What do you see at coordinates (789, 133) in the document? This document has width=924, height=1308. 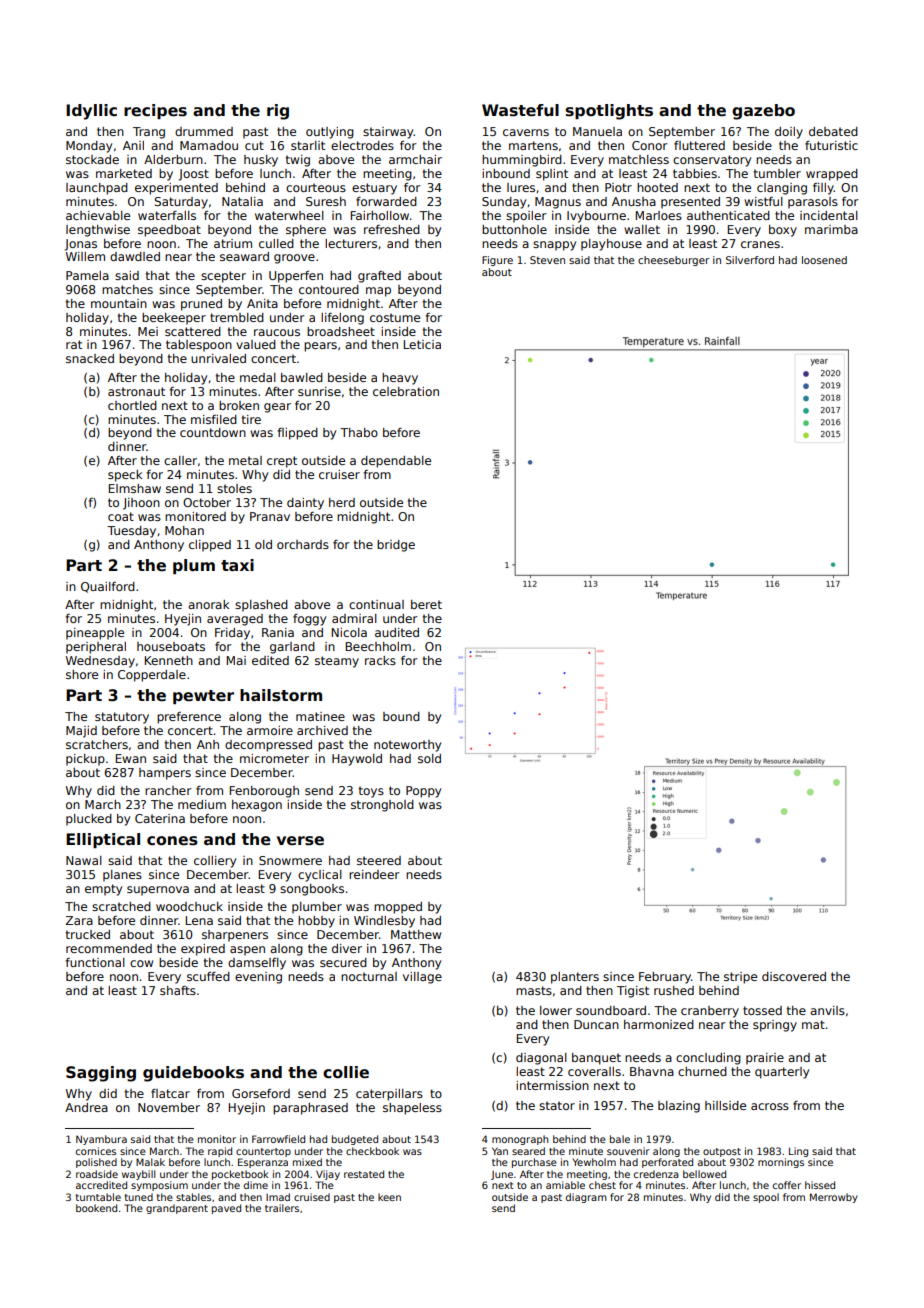 I see `doily` at bounding box center [789, 133].
